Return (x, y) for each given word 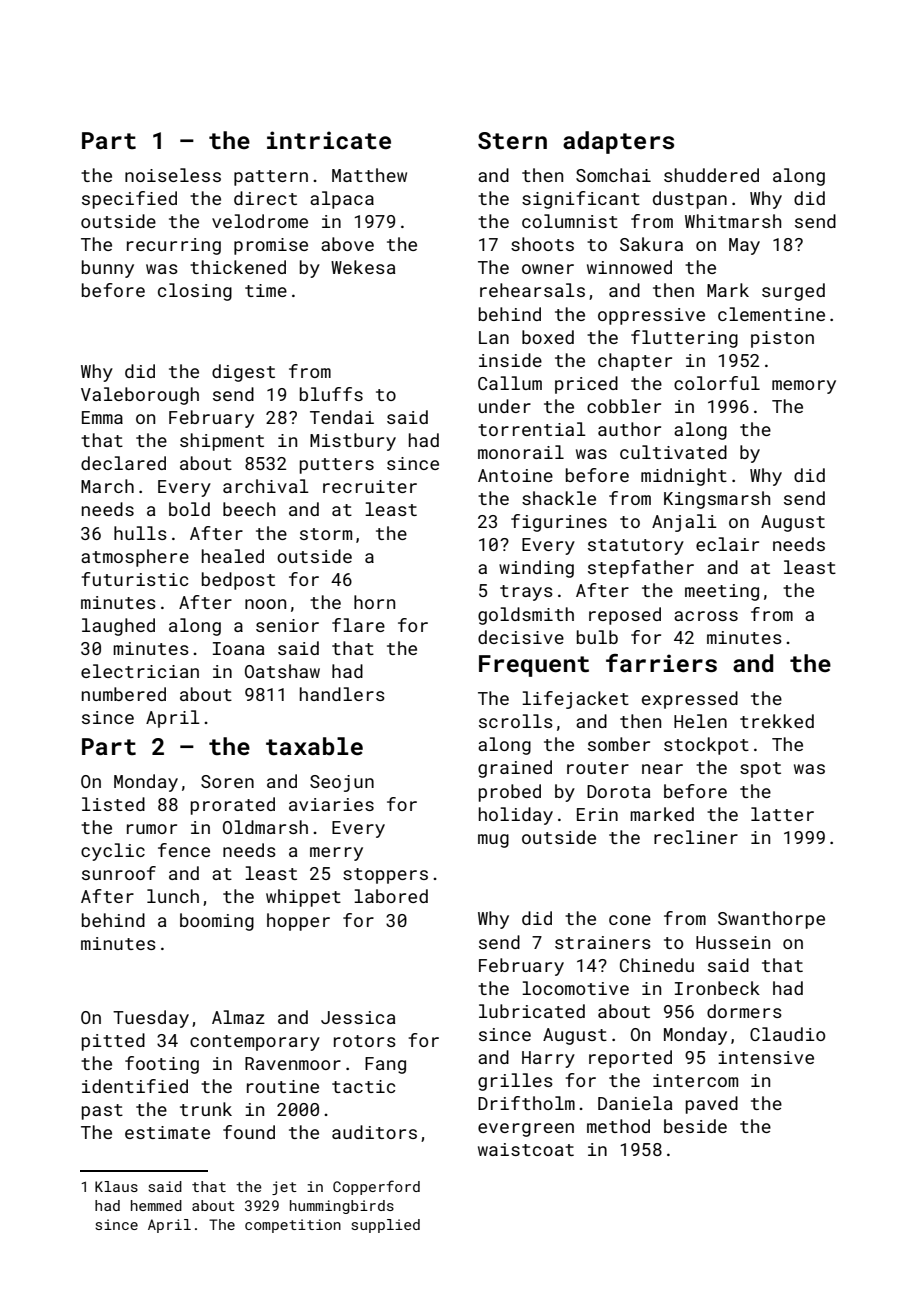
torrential (532, 429)
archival (266, 486)
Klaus (116, 1186)
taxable (314, 746)
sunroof (119, 873)
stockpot (706, 746)
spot (760, 770)
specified (129, 200)
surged (793, 292)
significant (581, 200)
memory (804, 387)
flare (358, 625)
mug (493, 841)
